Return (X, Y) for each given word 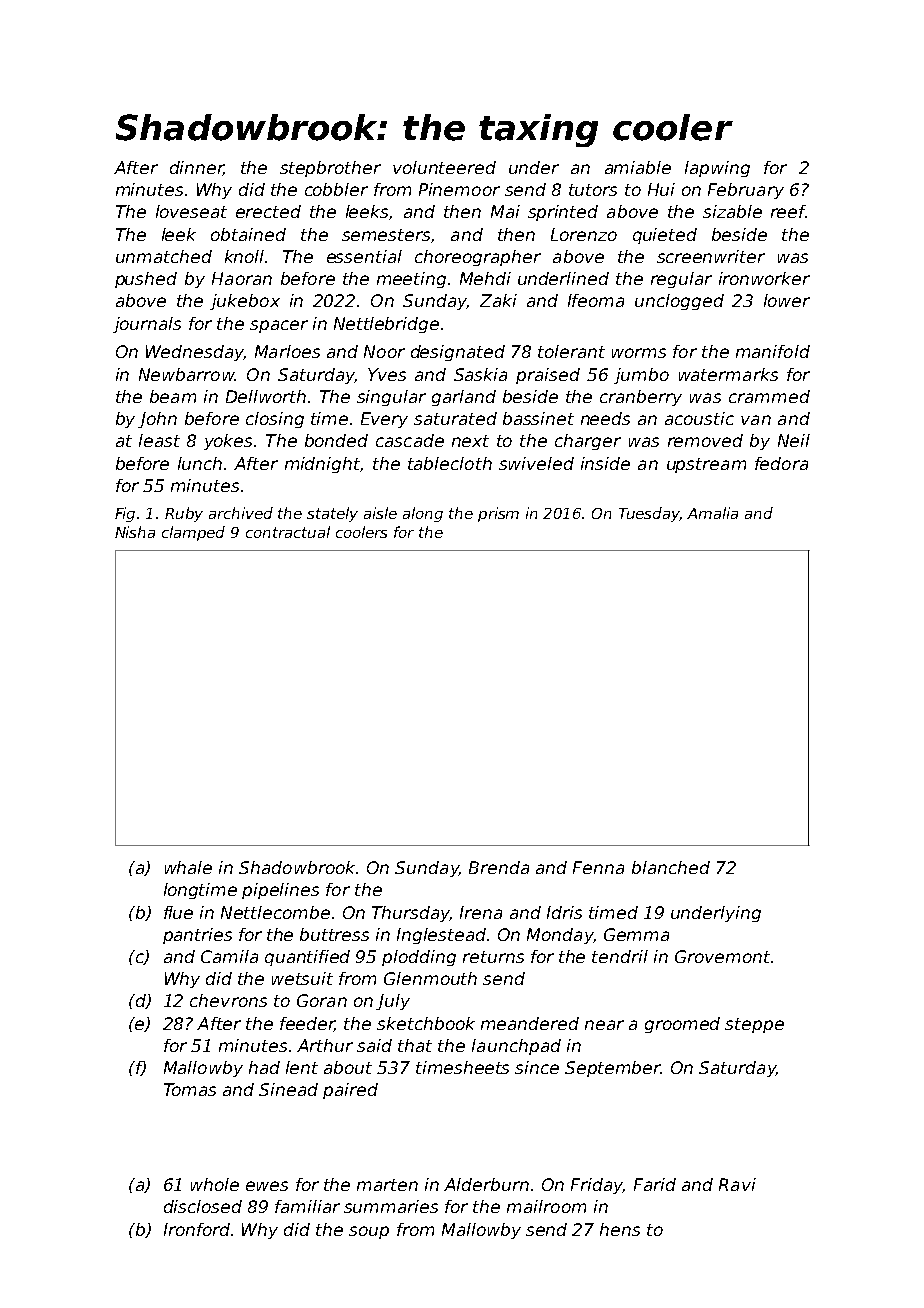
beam (173, 396)
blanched (671, 867)
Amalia (712, 513)
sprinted (563, 213)
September (613, 1069)
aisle (380, 513)
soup (369, 1232)
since (537, 1067)
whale (188, 867)
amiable (638, 167)
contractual (288, 532)
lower (787, 300)
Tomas (190, 1089)
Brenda (499, 867)
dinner (196, 168)
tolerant (571, 351)
